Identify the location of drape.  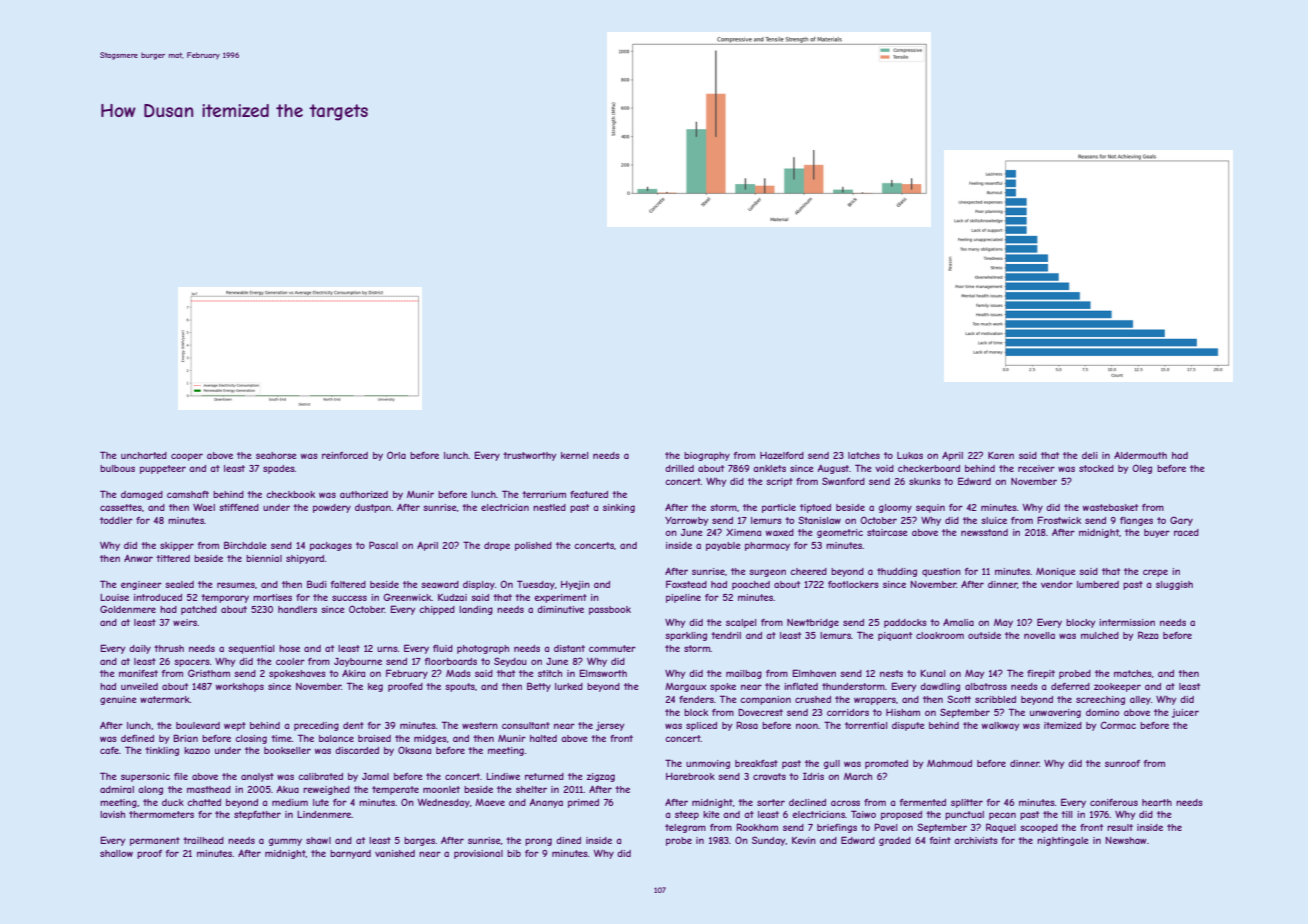
(497, 546).
